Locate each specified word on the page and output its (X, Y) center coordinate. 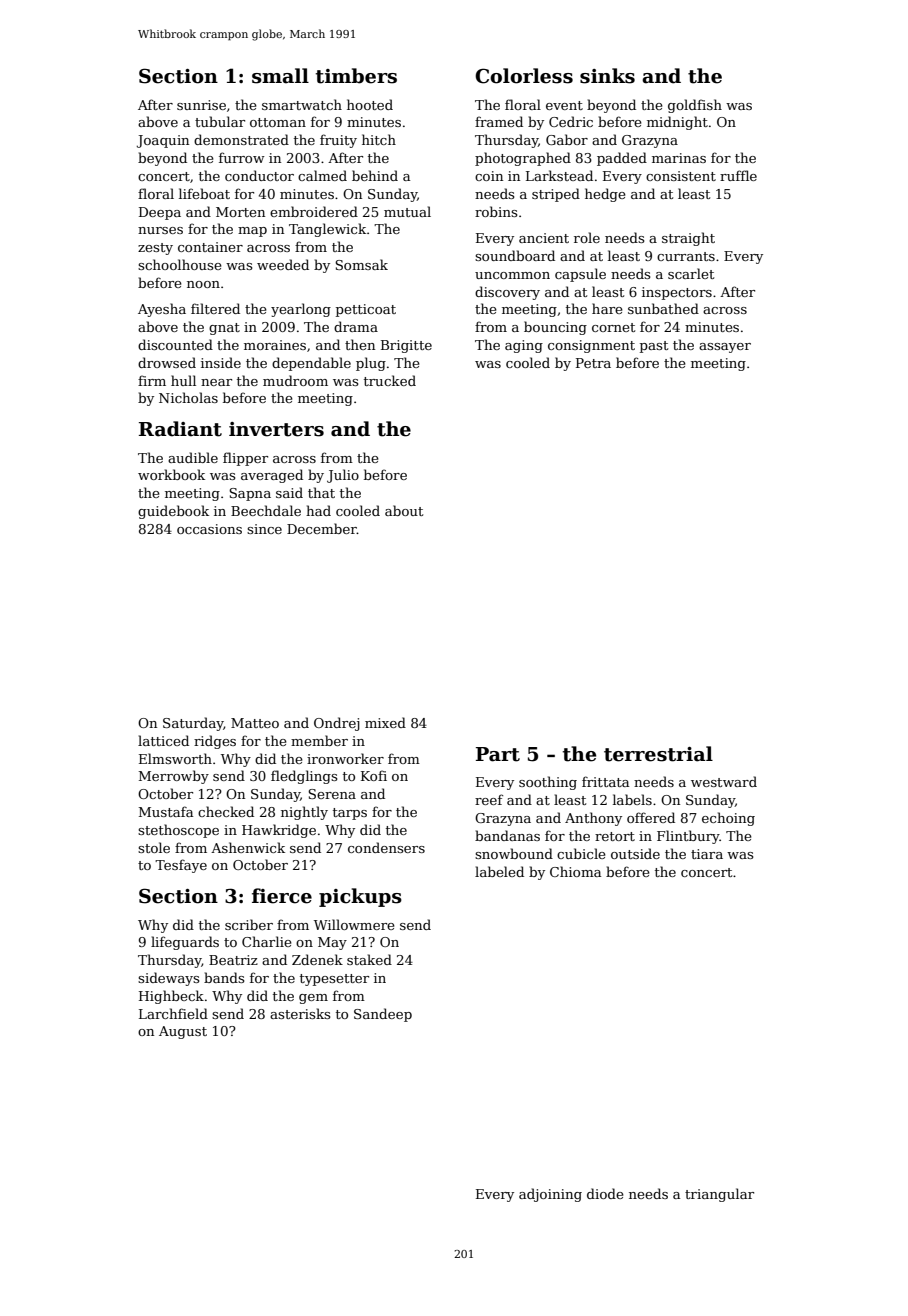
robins (496, 211)
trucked (390, 380)
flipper (245, 459)
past (654, 347)
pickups (360, 897)
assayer (725, 348)
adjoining (550, 1195)
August (183, 1032)
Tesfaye (181, 866)
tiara (707, 854)
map (252, 232)
